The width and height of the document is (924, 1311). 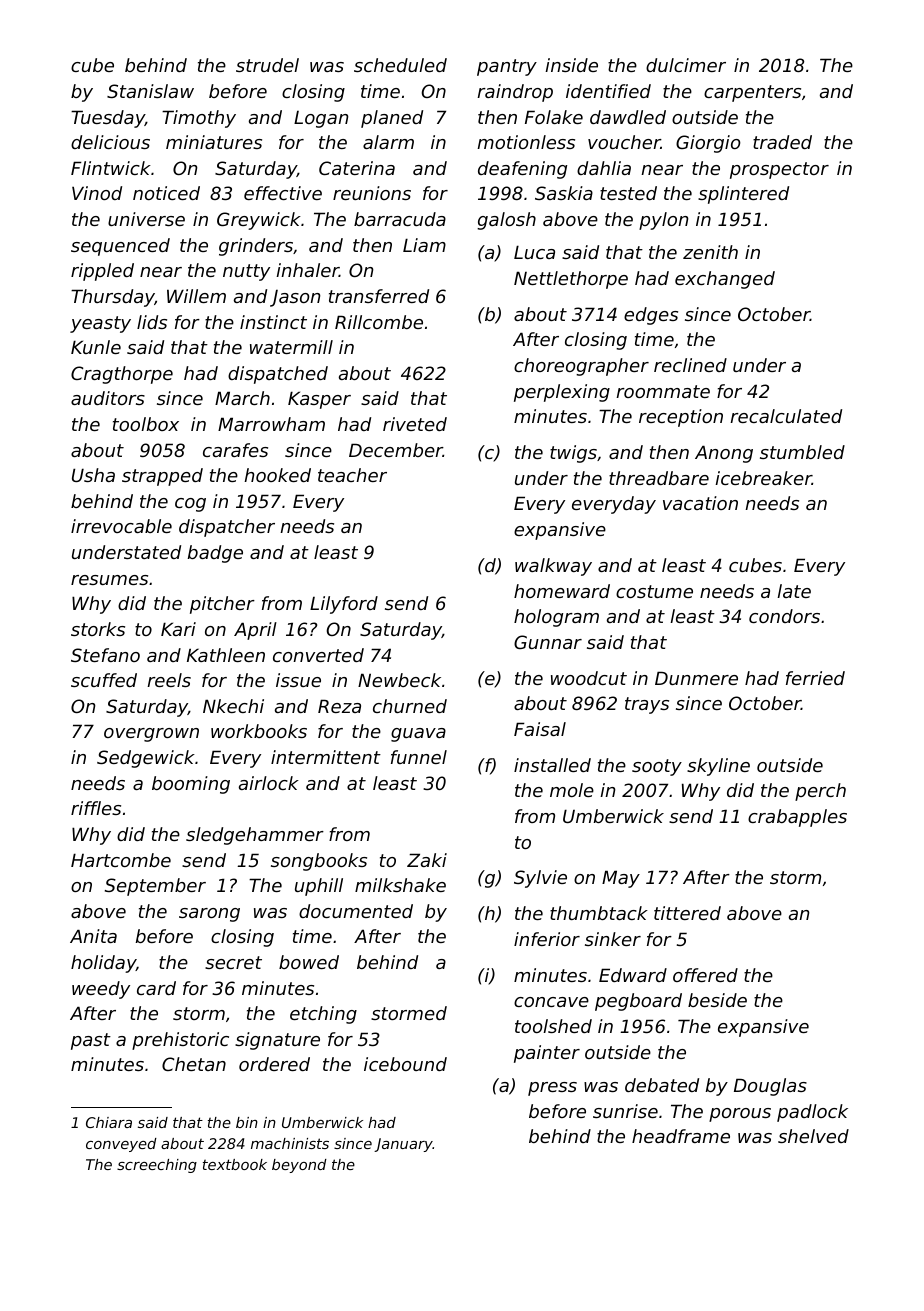 I want to click on Chetan, so click(x=194, y=1064).
